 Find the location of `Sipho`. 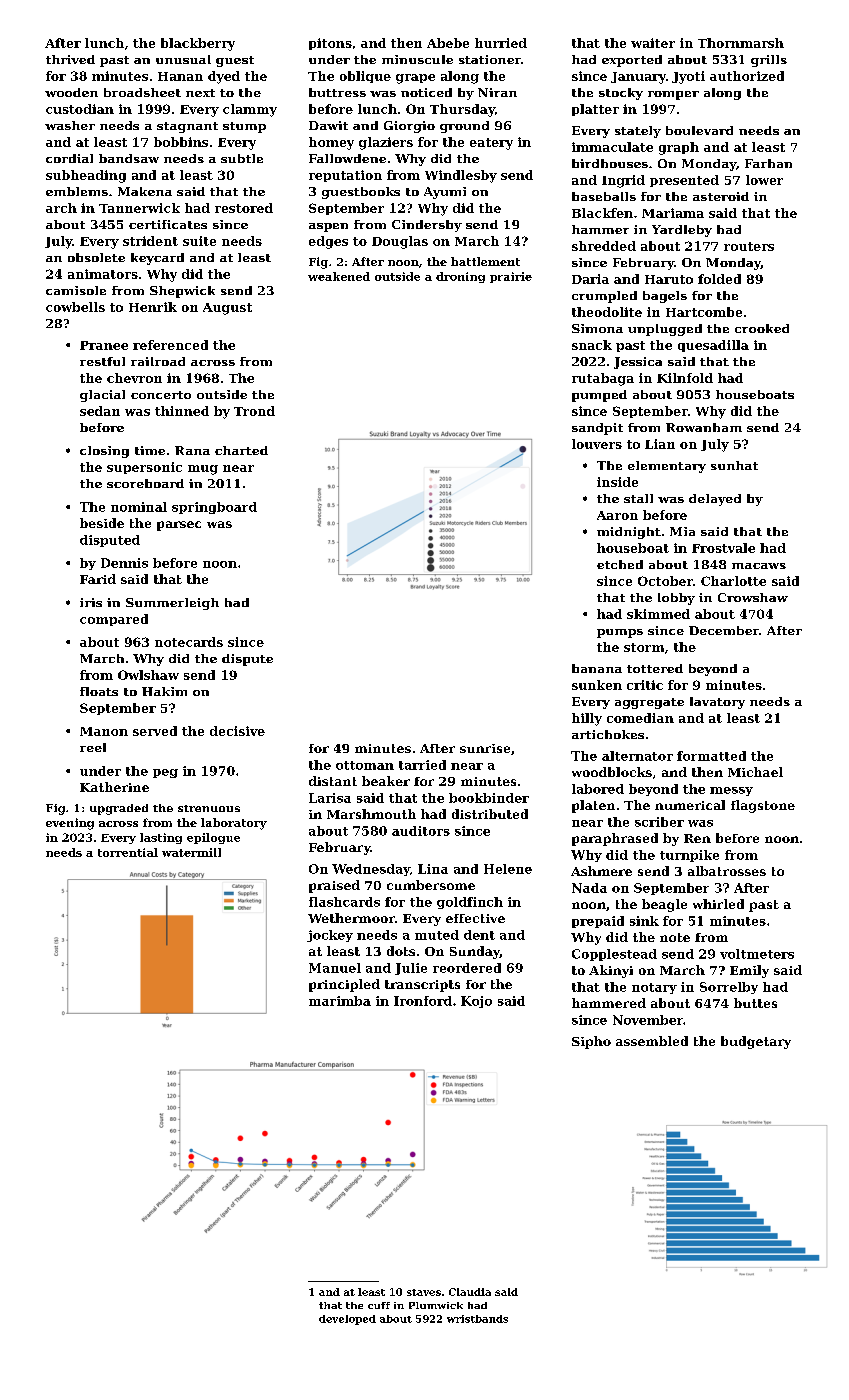

Sipho is located at coordinates (591, 1042).
